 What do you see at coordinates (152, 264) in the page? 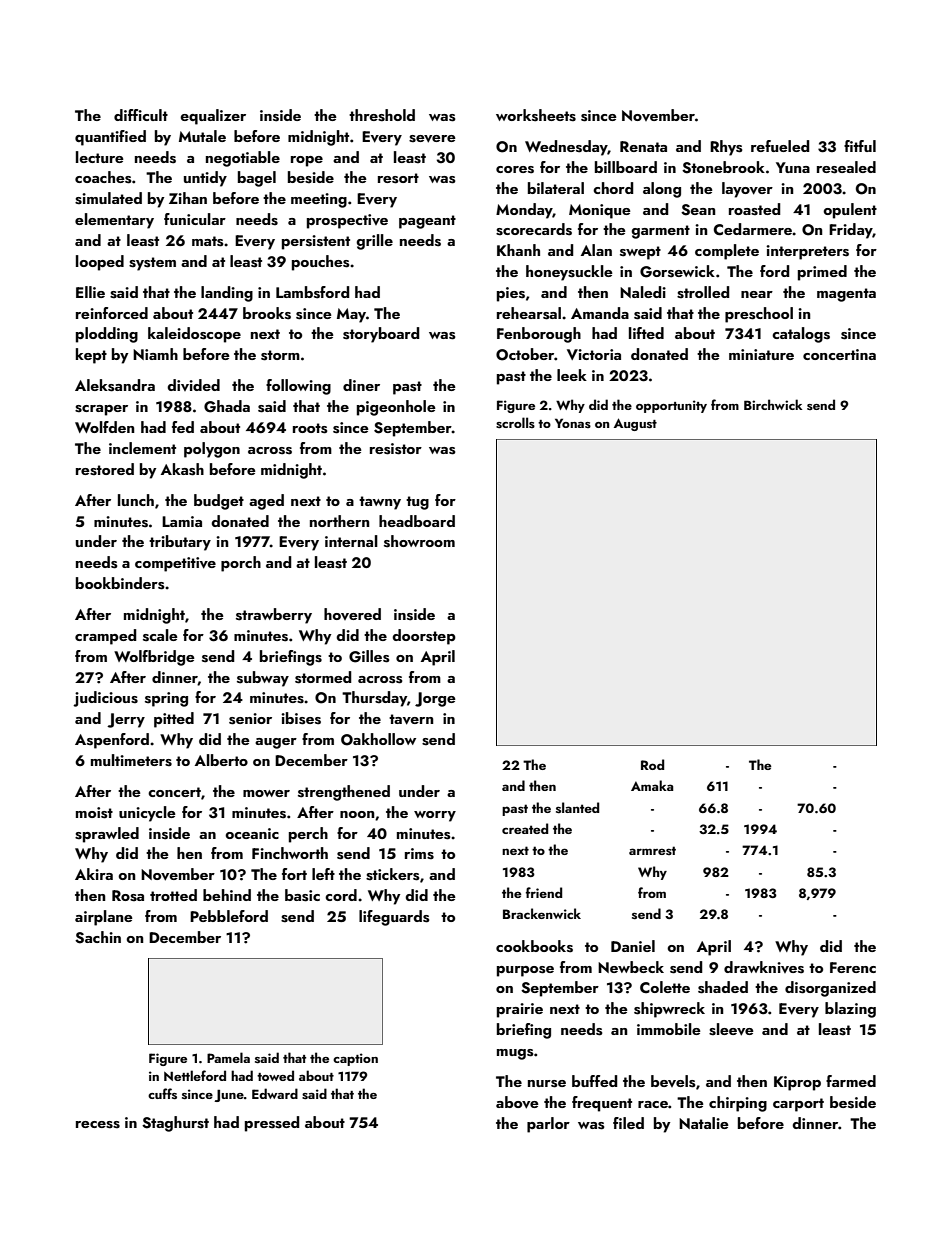
I see `system` at bounding box center [152, 264].
